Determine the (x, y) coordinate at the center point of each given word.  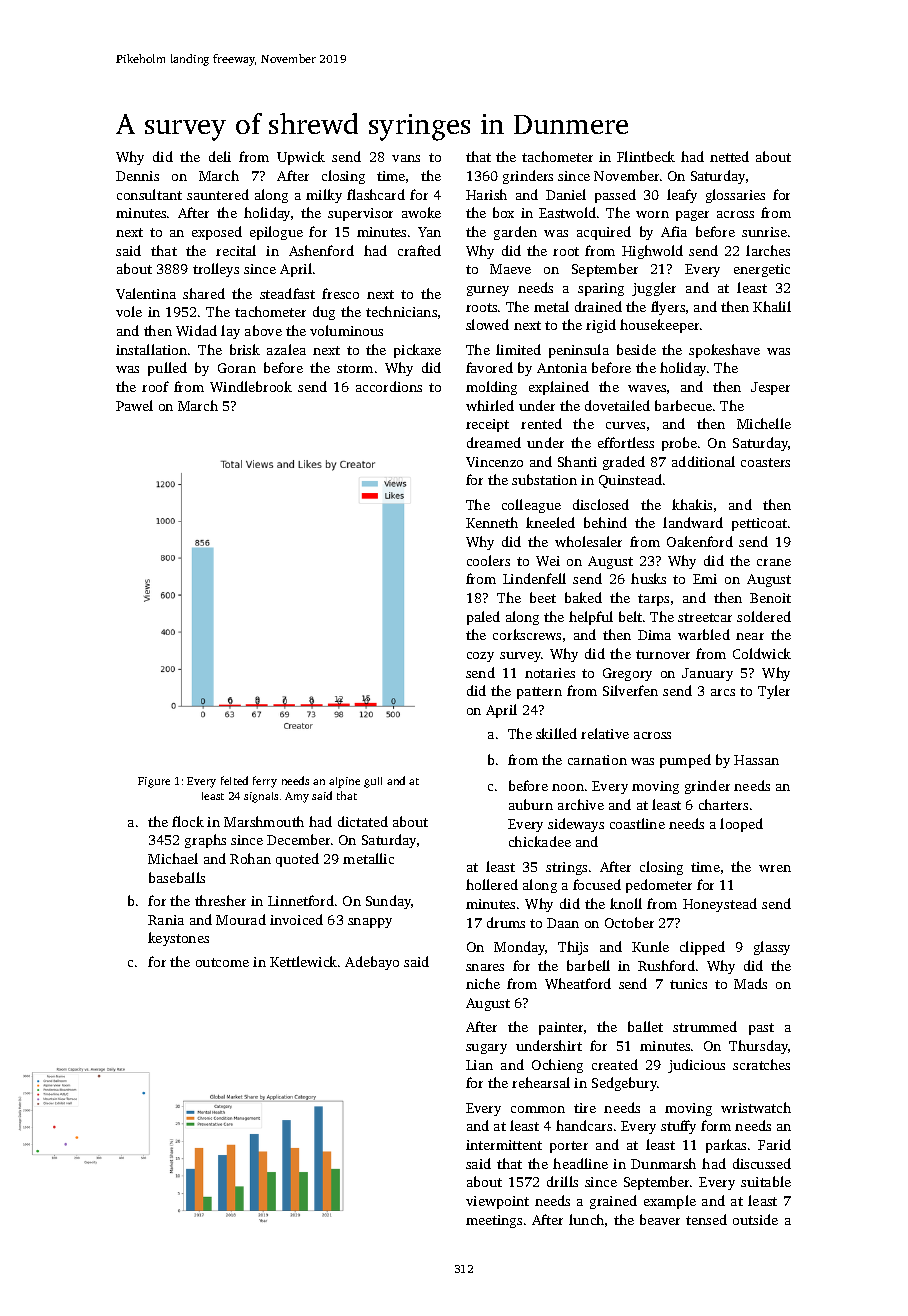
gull (373, 782)
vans (406, 158)
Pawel (134, 405)
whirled (490, 405)
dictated (363, 821)
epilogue (276, 233)
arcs (723, 692)
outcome (222, 962)
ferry (265, 782)
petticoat (759, 524)
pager (692, 216)
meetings (494, 1221)
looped (741, 825)
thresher (220, 900)
